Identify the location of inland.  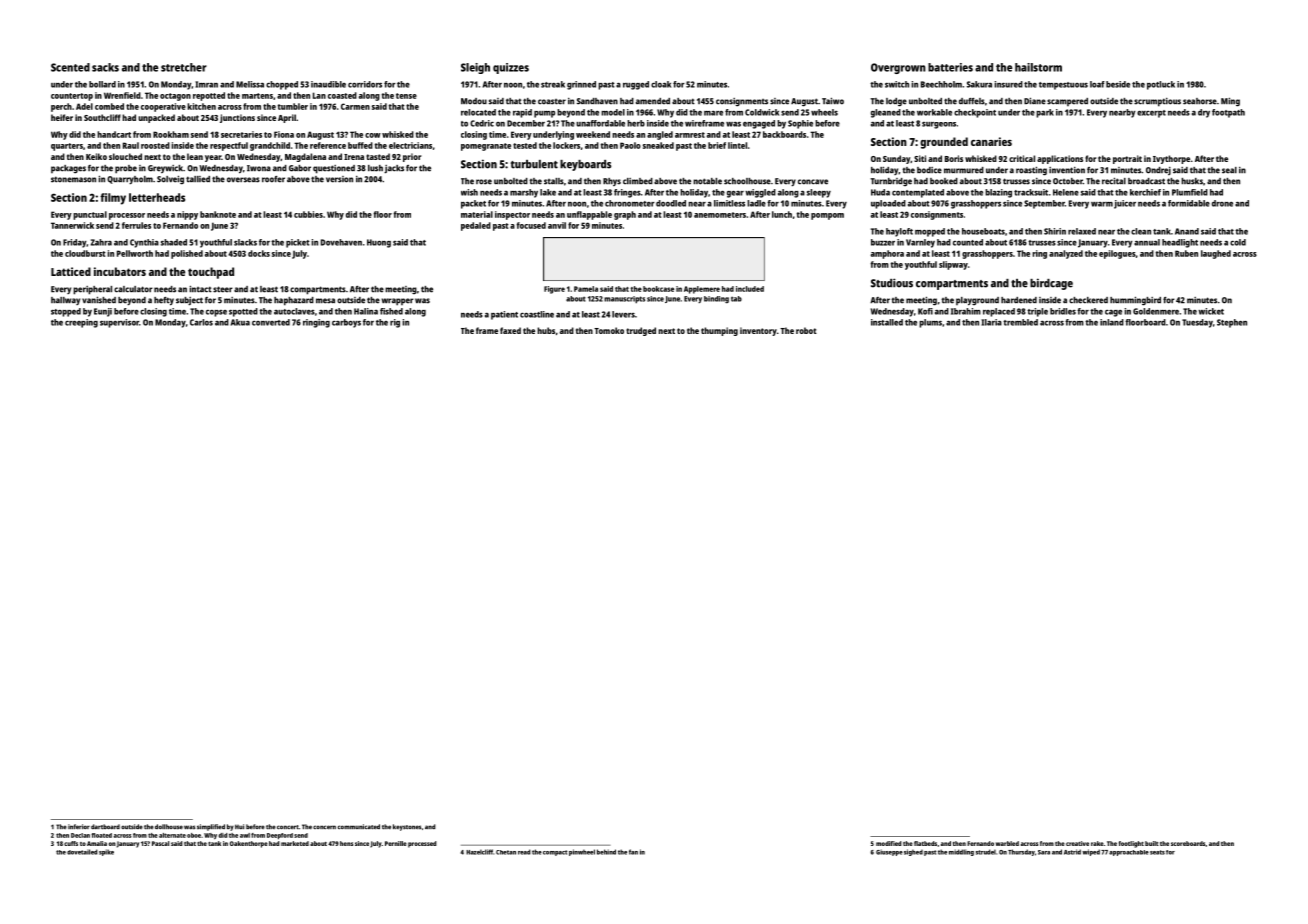
(1112, 322).
